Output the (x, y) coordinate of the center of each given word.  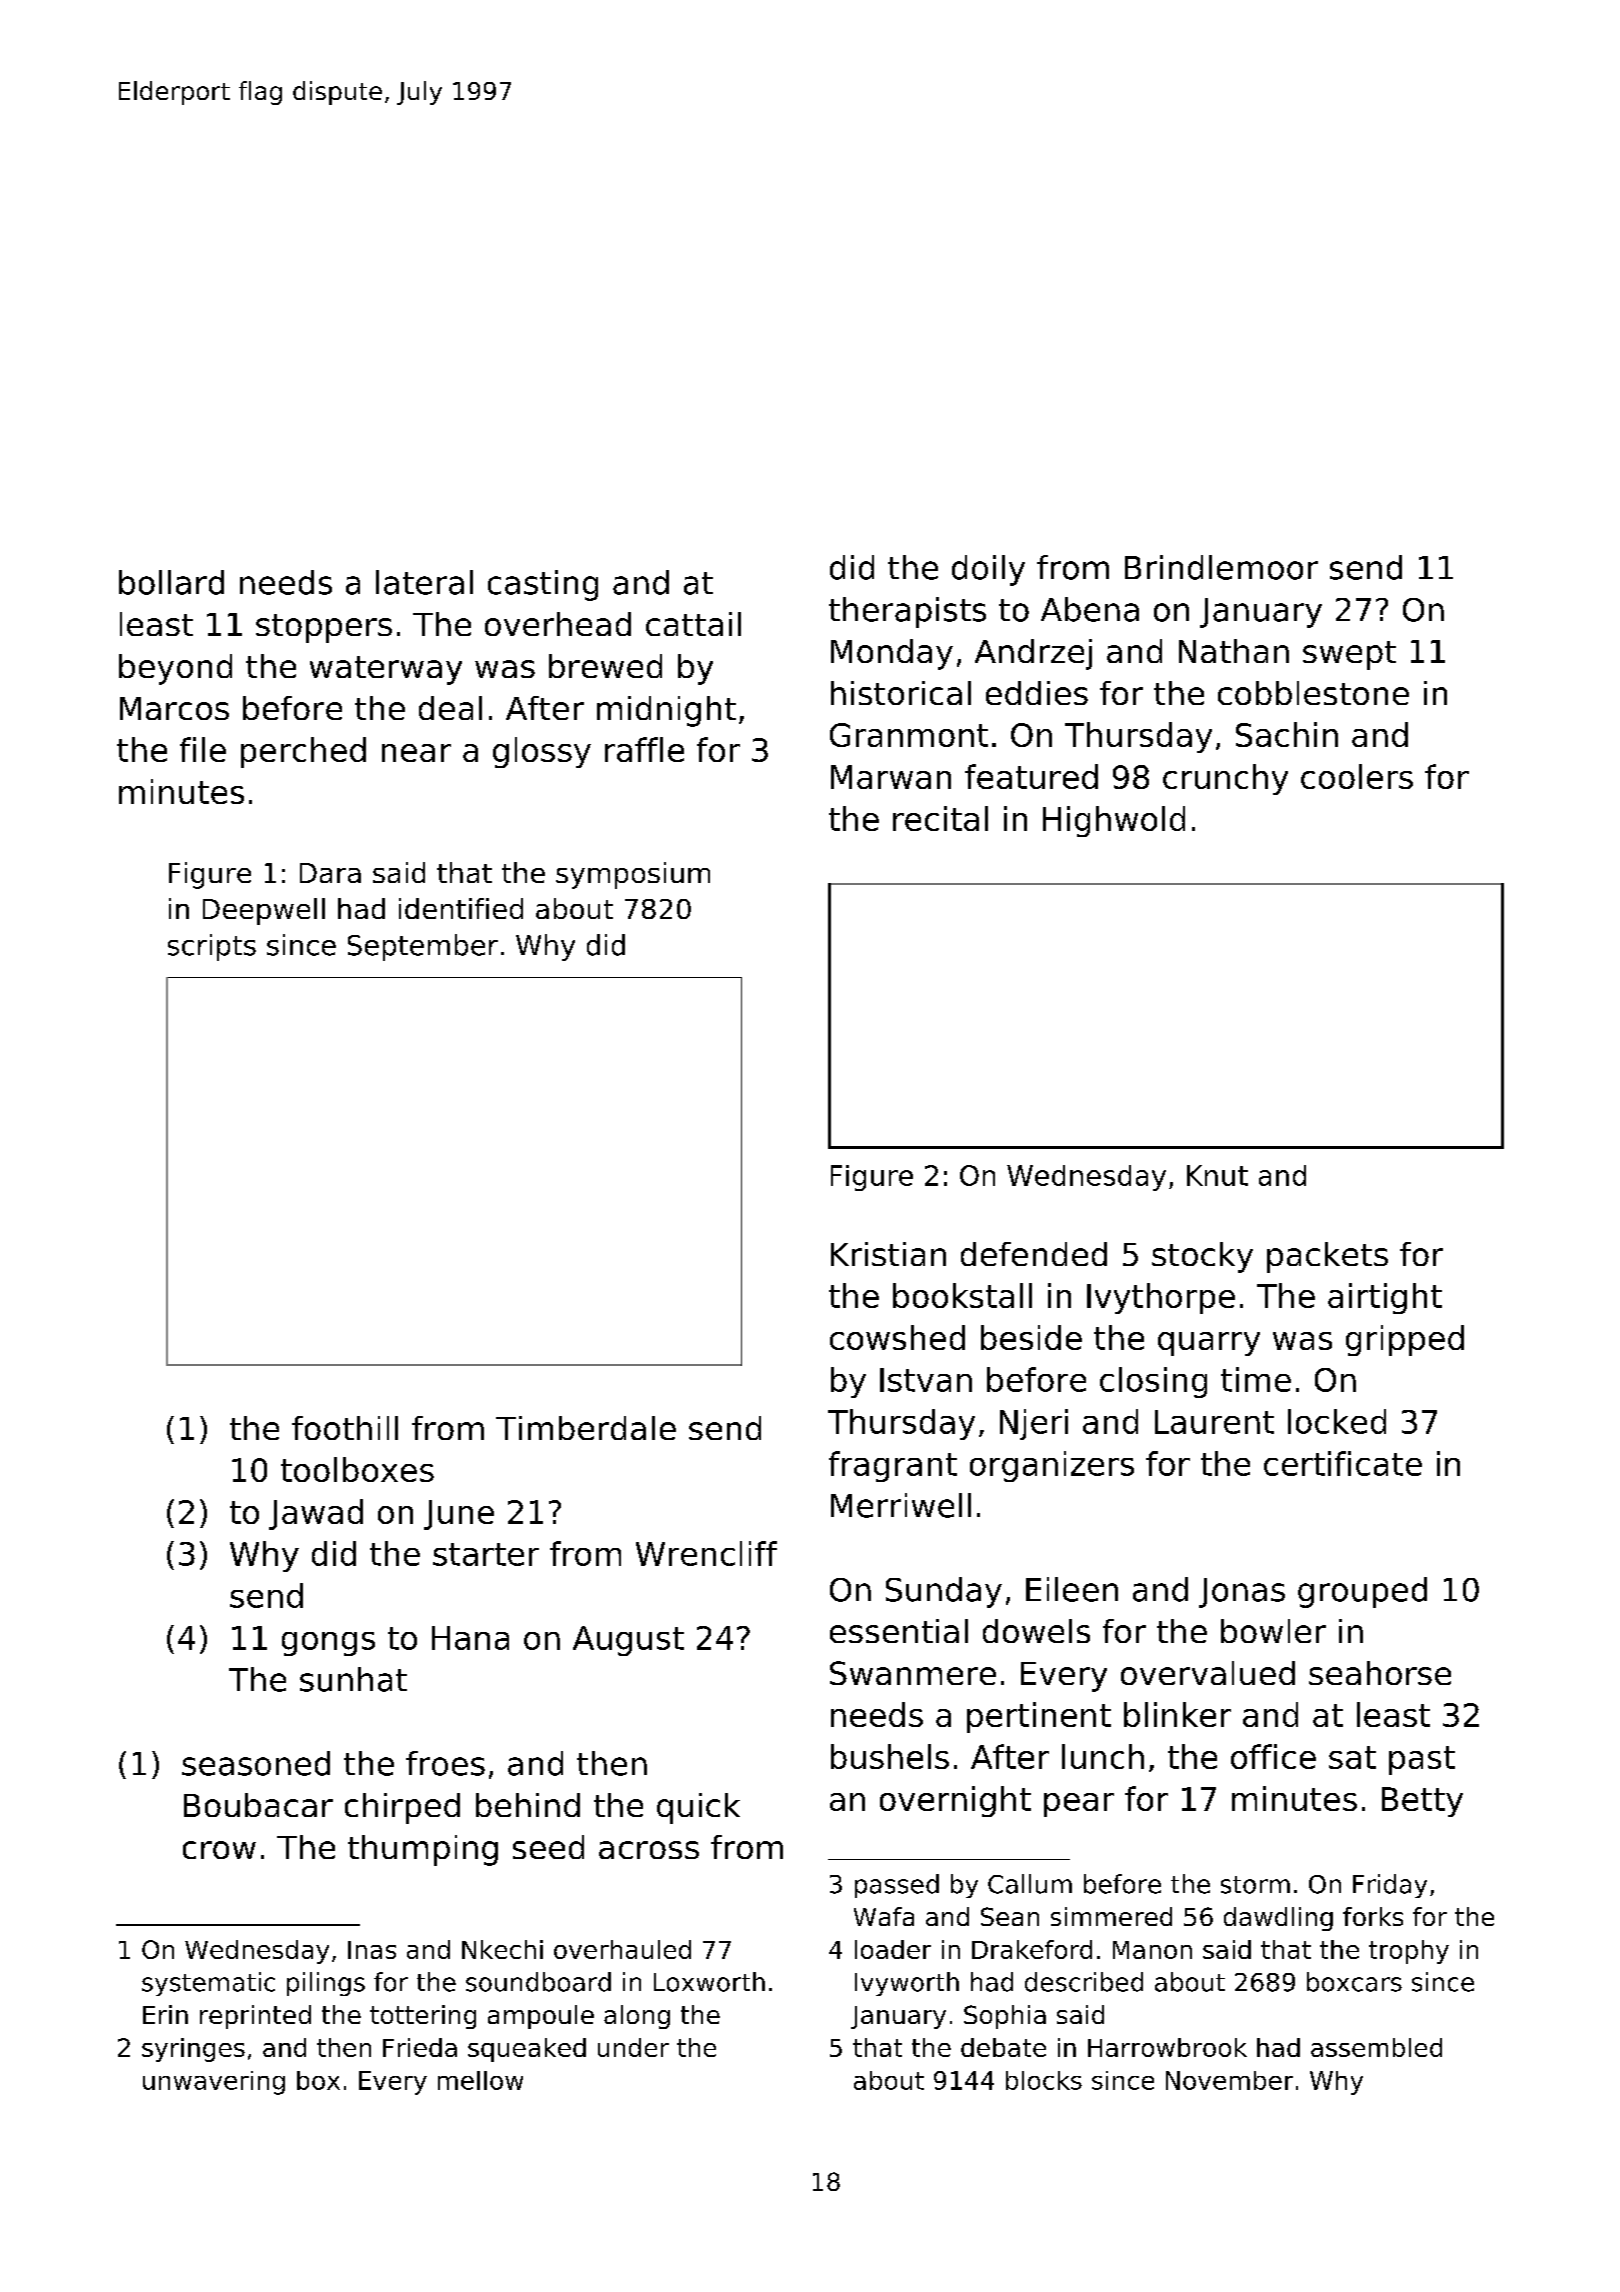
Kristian (888, 1254)
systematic (208, 1984)
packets (1327, 1257)
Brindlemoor (1221, 567)
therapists (907, 612)
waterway (386, 670)
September (423, 947)
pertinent (1039, 1717)
